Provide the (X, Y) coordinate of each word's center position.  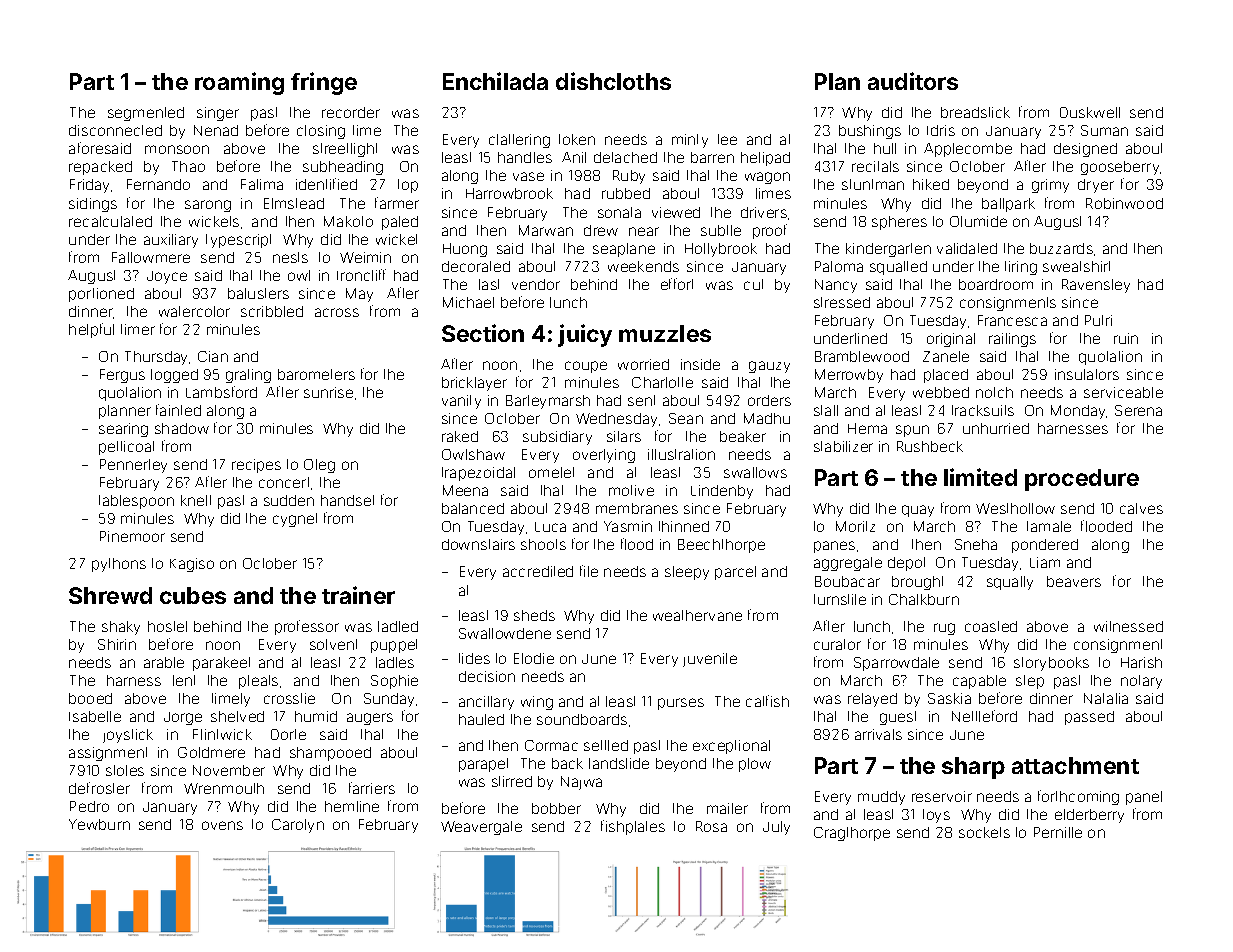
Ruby (629, 177)
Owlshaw (473, 454)
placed (946, 376)
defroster (99, 788)
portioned (101, 295)
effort (677, 284)
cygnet (295, 520)
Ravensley (1096, 286)
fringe (324, 83)
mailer (727, 808)
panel (1144, 798)
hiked (931, 184)
